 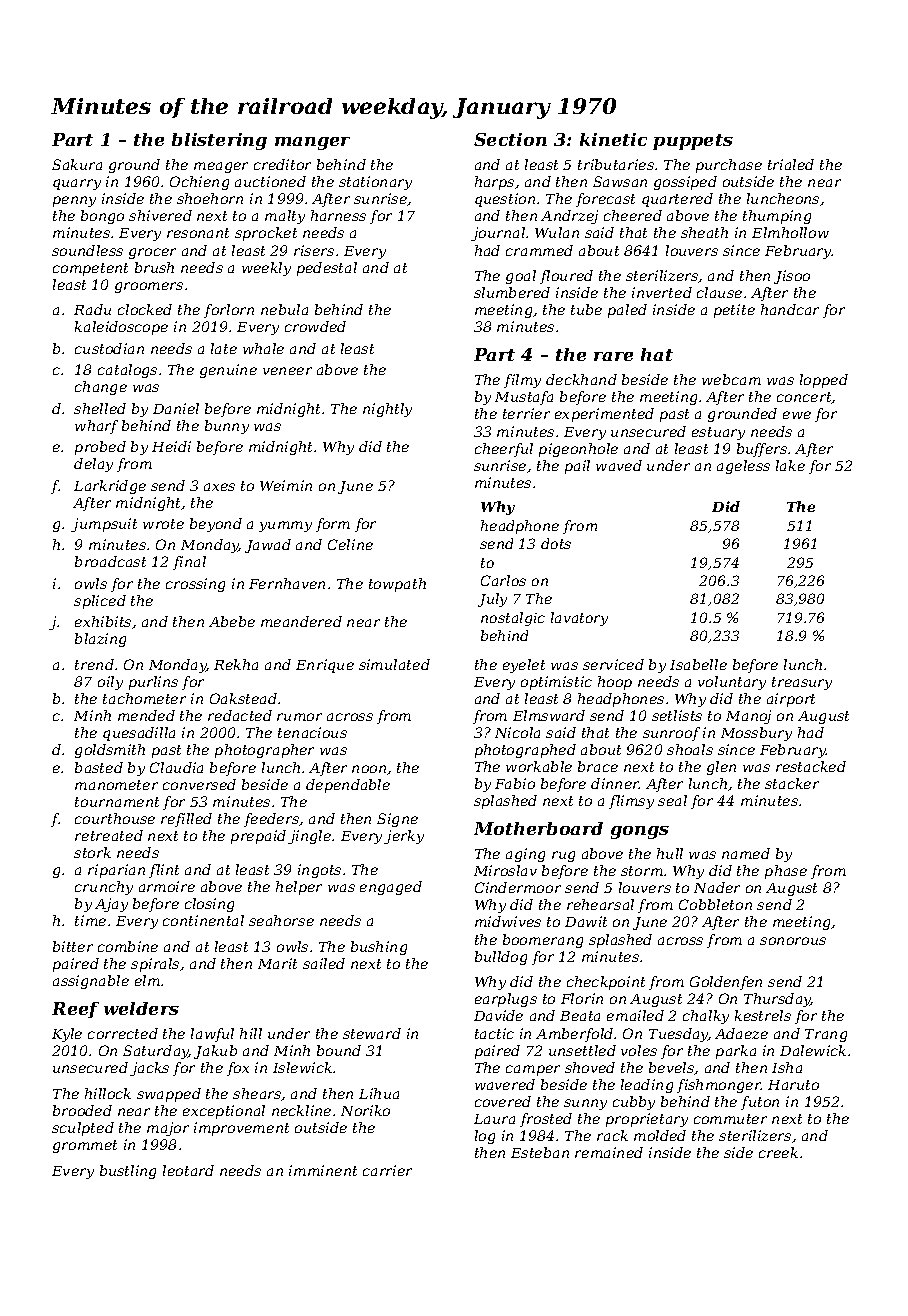 I want to click on auctioned, so click(x=270, y=181).
